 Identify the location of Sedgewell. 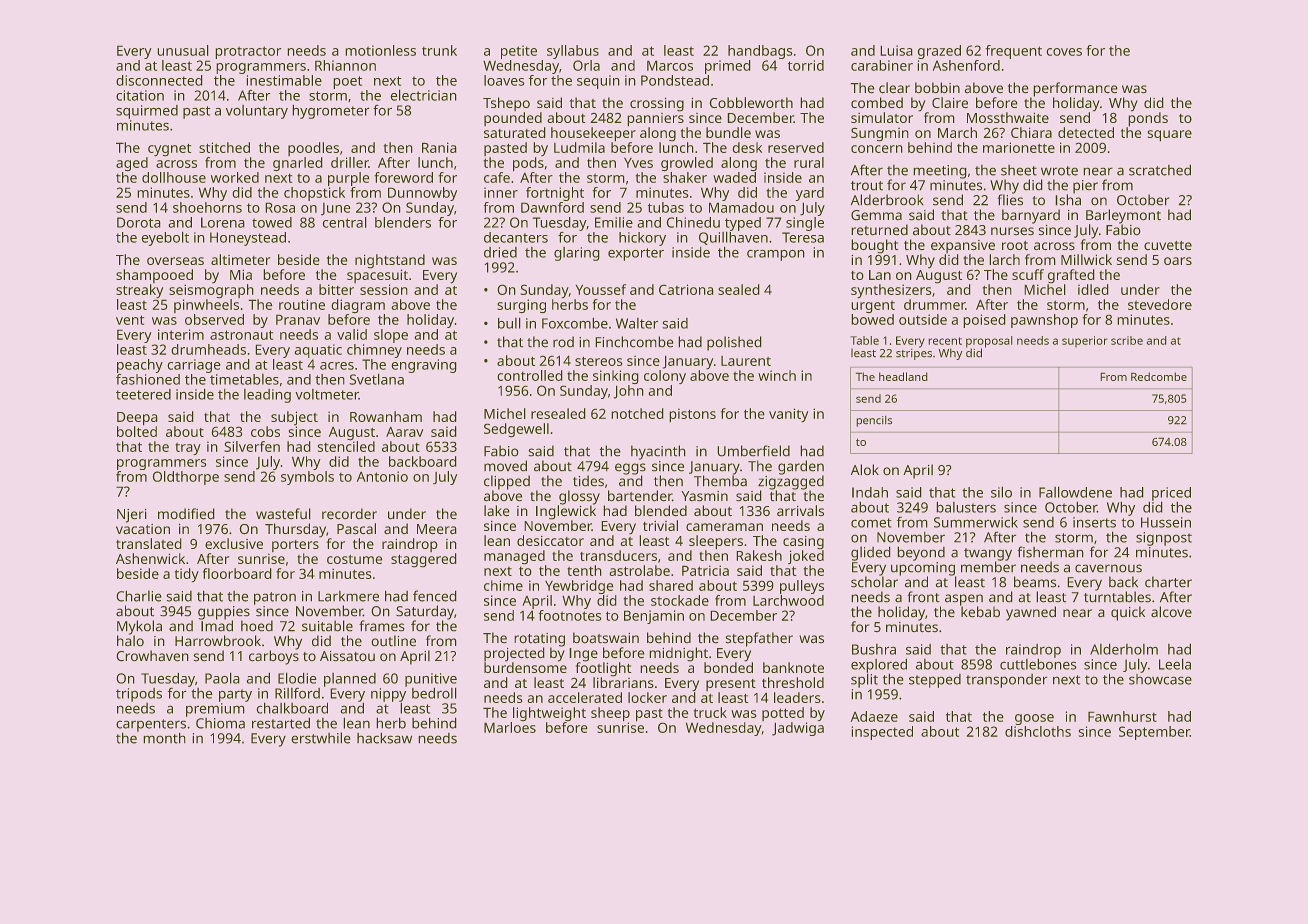
(516, 430).
